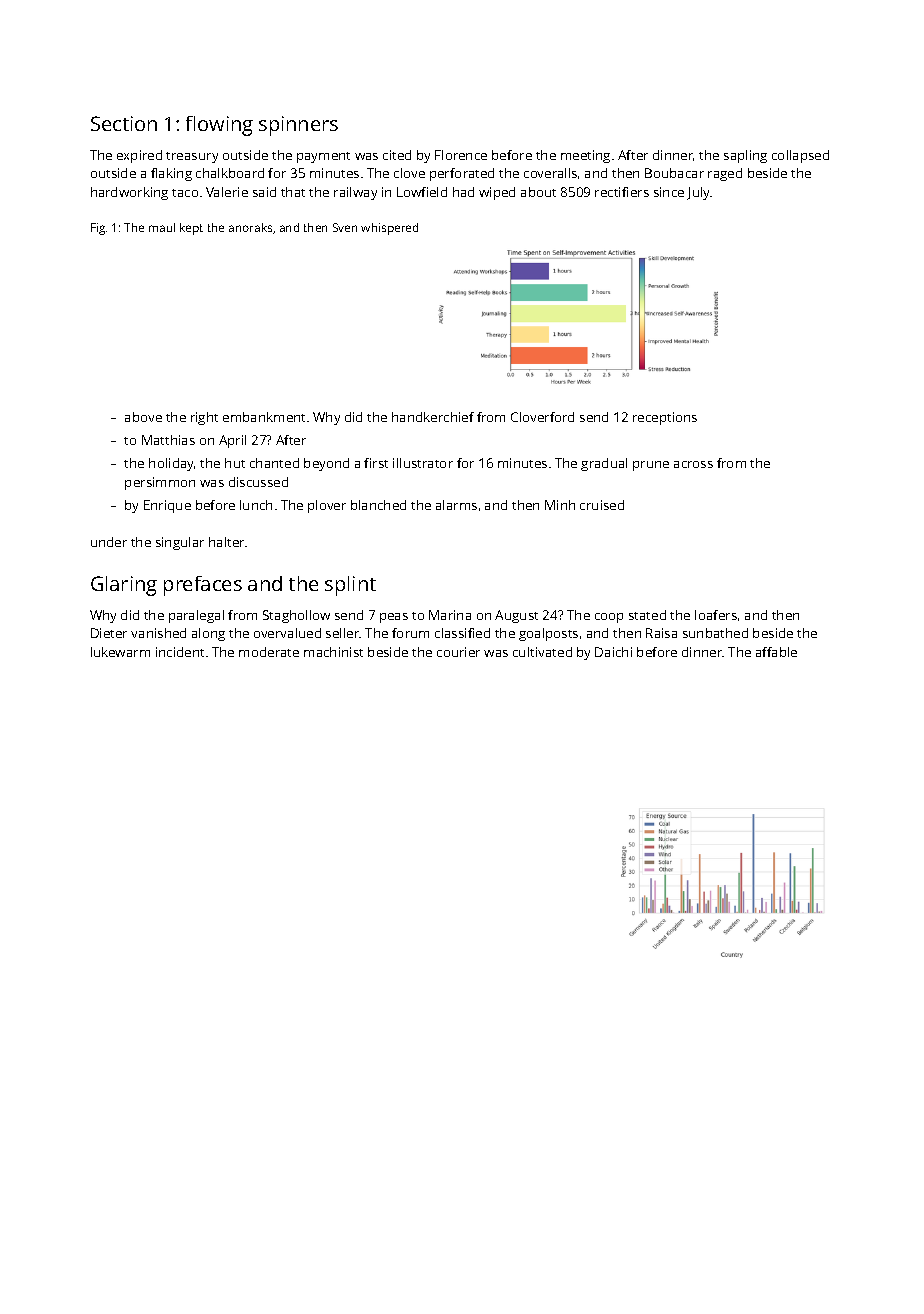 Image resolution: width=924 pixels, height=1314 pixels. What do you see at coordinates (120, 652) in the screenshot?
I see `lukewarm` at bounding box center [120, 652].
